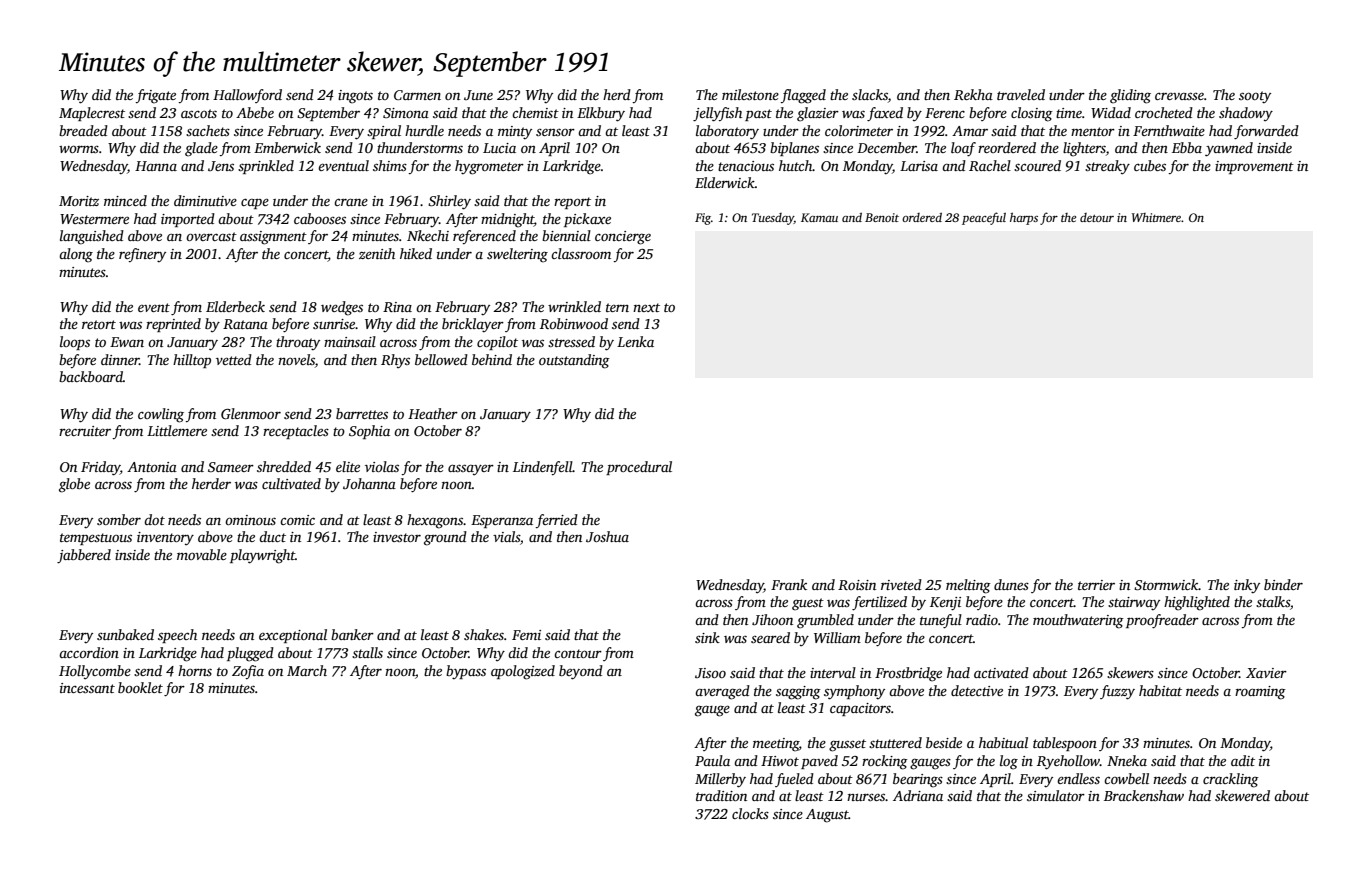 The image size is (1372, 887). Describe the element at coordinates (1283, 584) in the screenshot. I see `binder` at that location.
